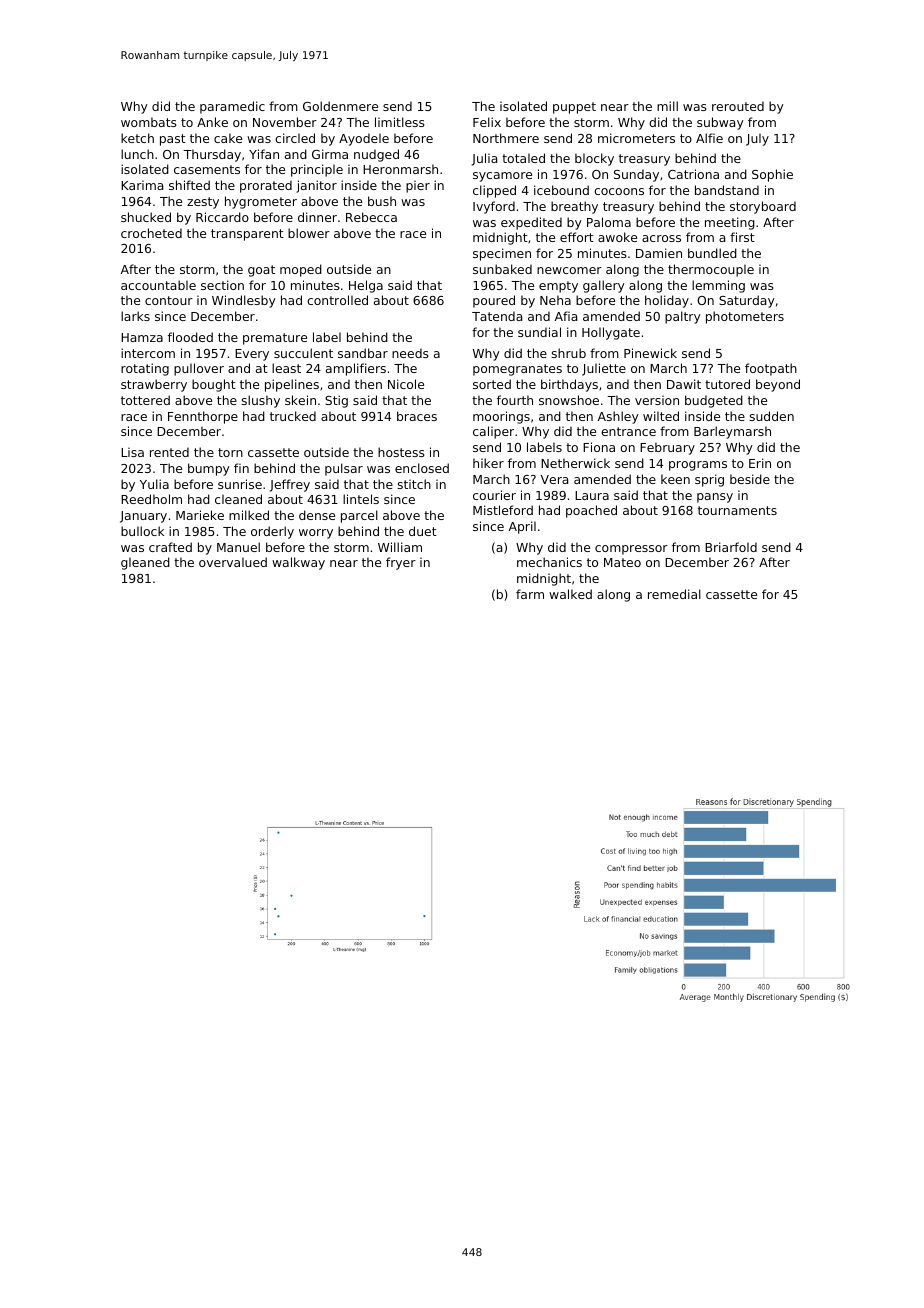 The height and width of the screenshot is (1308, 924). Describe the element at coordinates (151, 499) in the screenshot. I see `Reedholm` at that location.
